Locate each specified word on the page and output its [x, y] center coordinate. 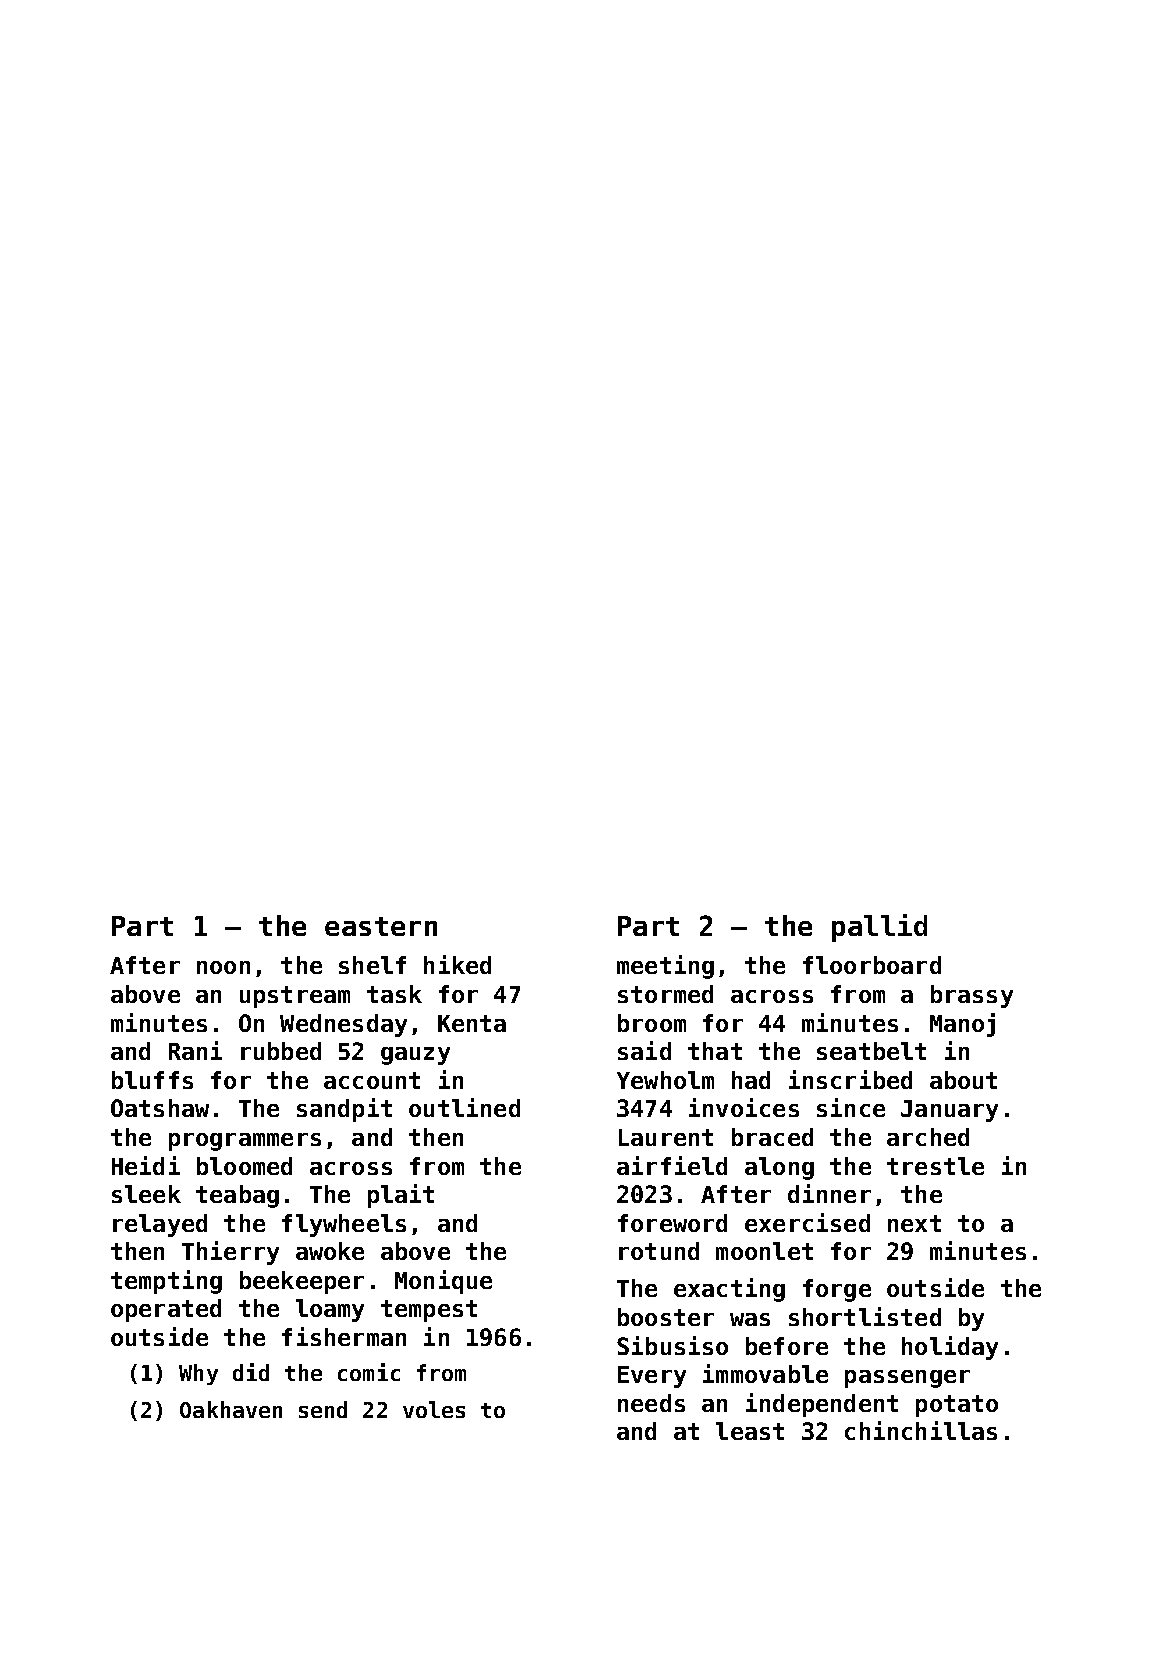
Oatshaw [160, 1108]
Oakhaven [231, 1409]
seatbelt [871, 1051]
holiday [950, 1348]
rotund [659, 1251]
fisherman [344, 1336]
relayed [160, 1225]
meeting [665, 967]
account [372, 1080]
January [949, 1111]
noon [223, 967]
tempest [429, 1311]
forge [837, 1290]
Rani [195, 1050]
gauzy [415, 1056]
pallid [879, 928]
